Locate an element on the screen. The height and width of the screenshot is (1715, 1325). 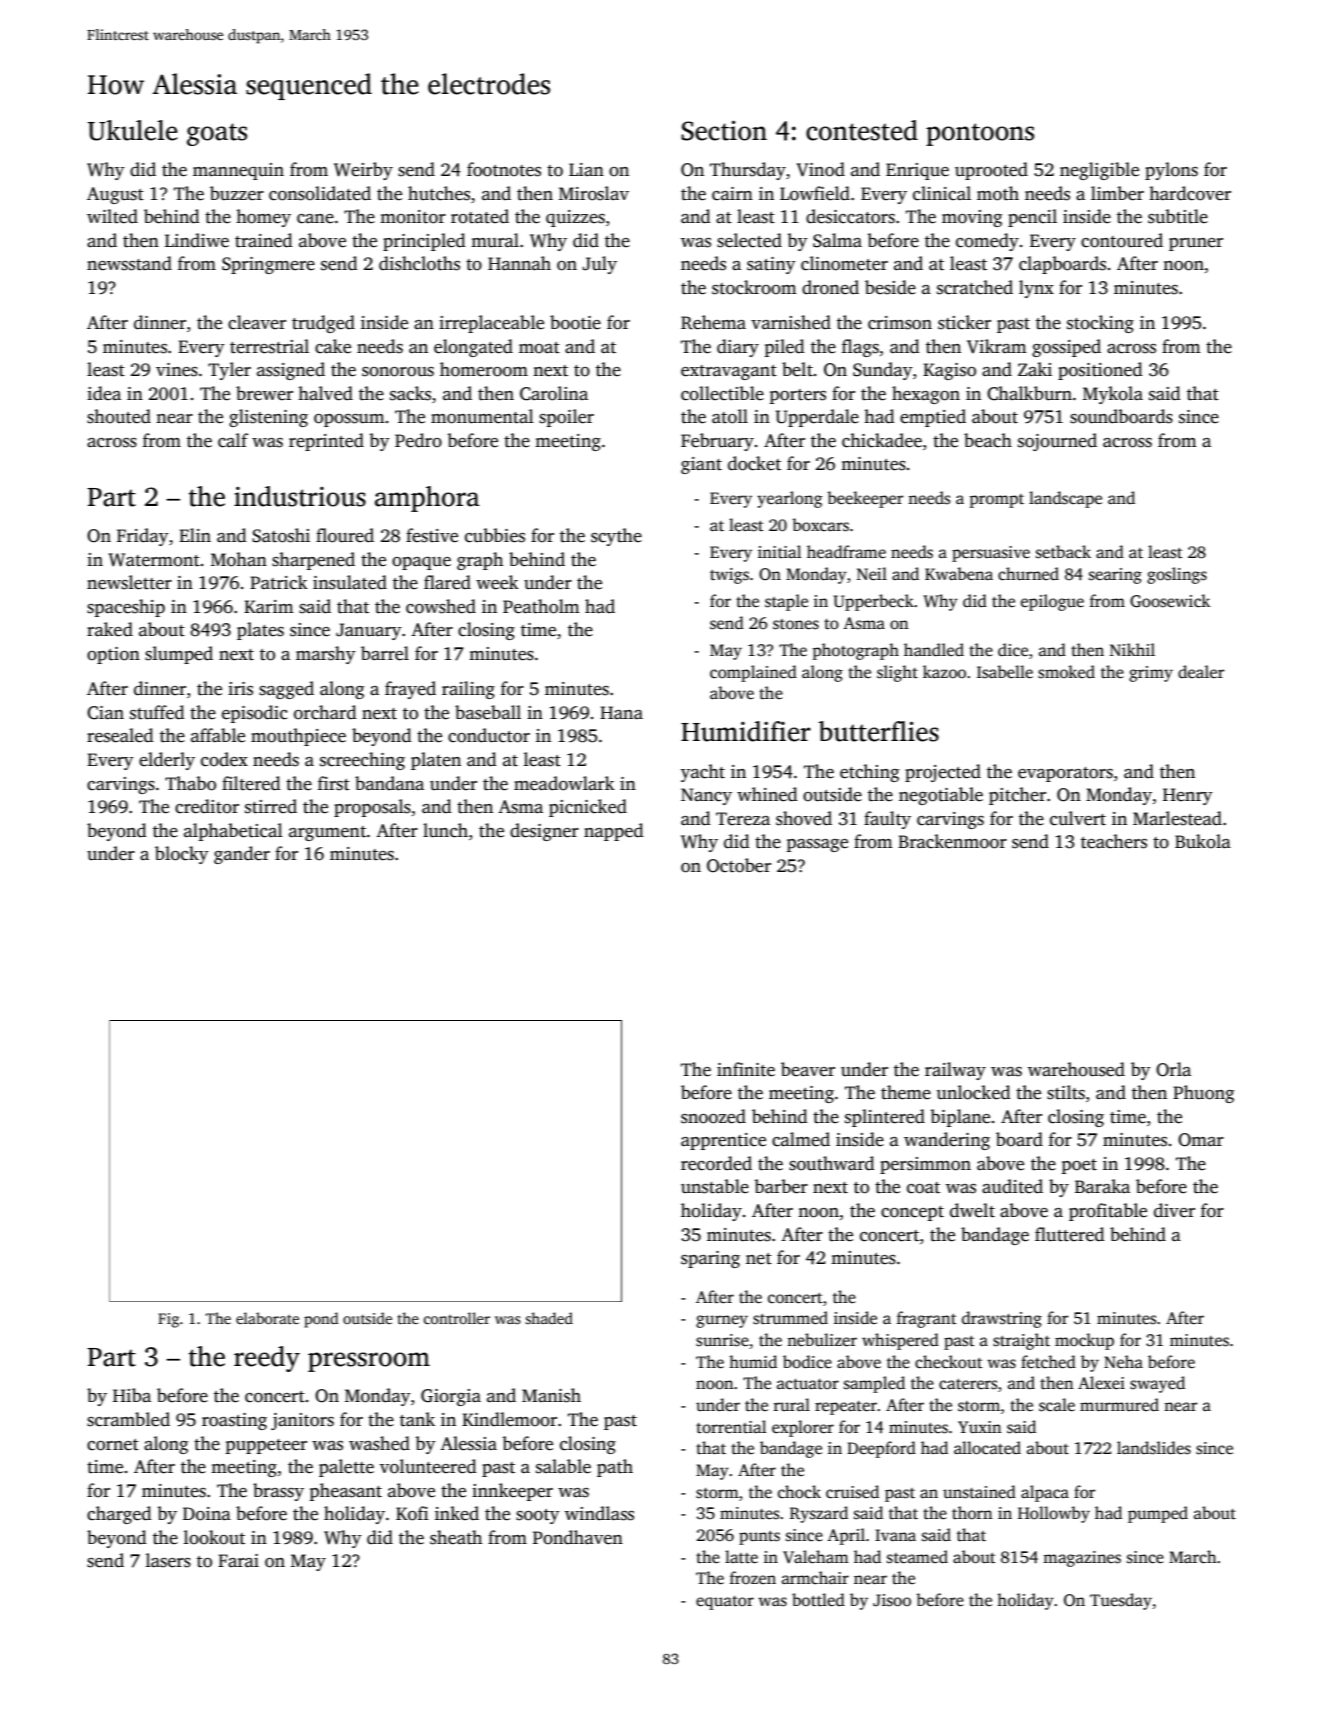
Mykola is located at coordinates (1113, 395).
